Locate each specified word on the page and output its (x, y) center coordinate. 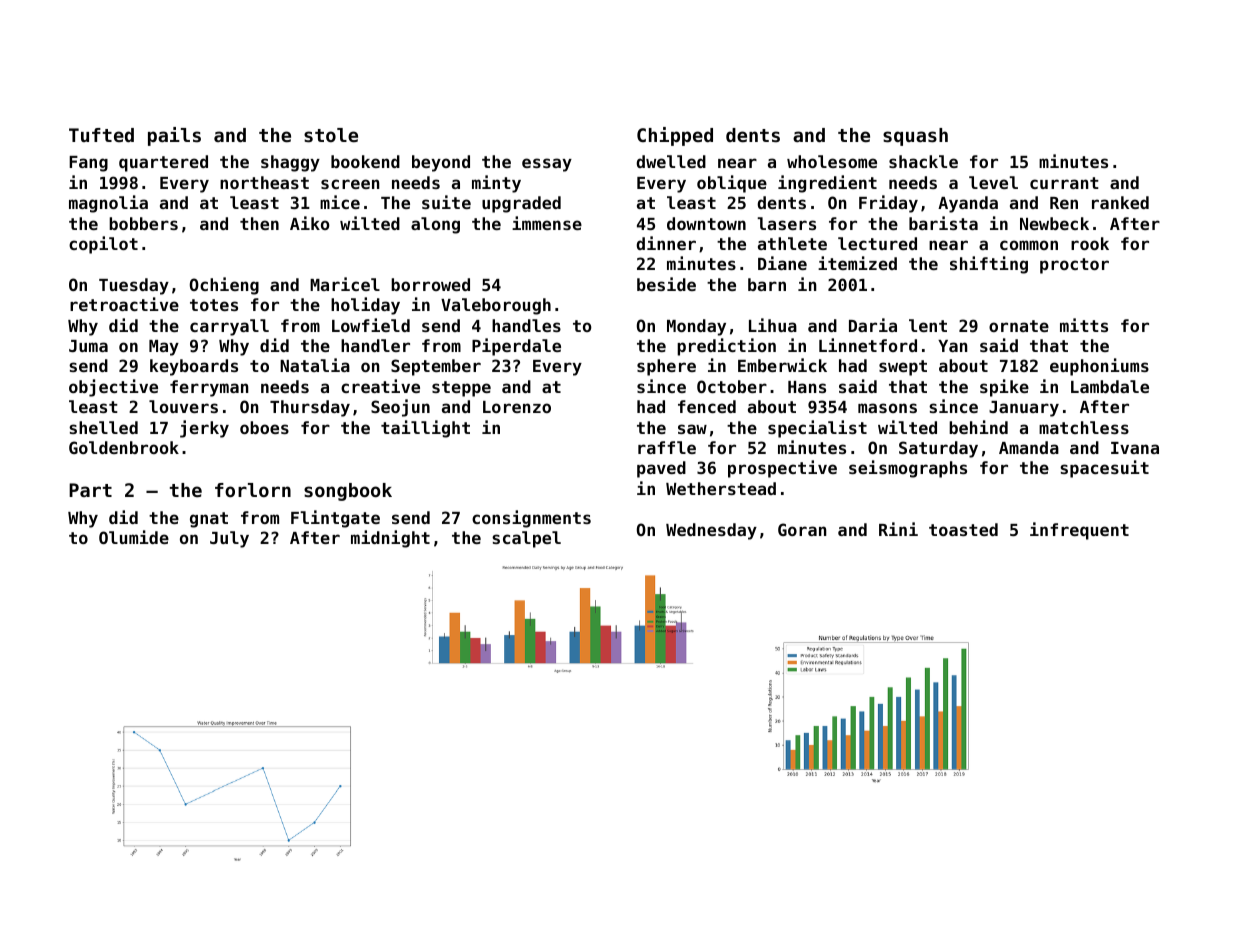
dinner (666, 243)
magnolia (108, 204)
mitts (1084, 325)
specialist (817, 429)
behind (978, 427)
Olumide (134, 537)
